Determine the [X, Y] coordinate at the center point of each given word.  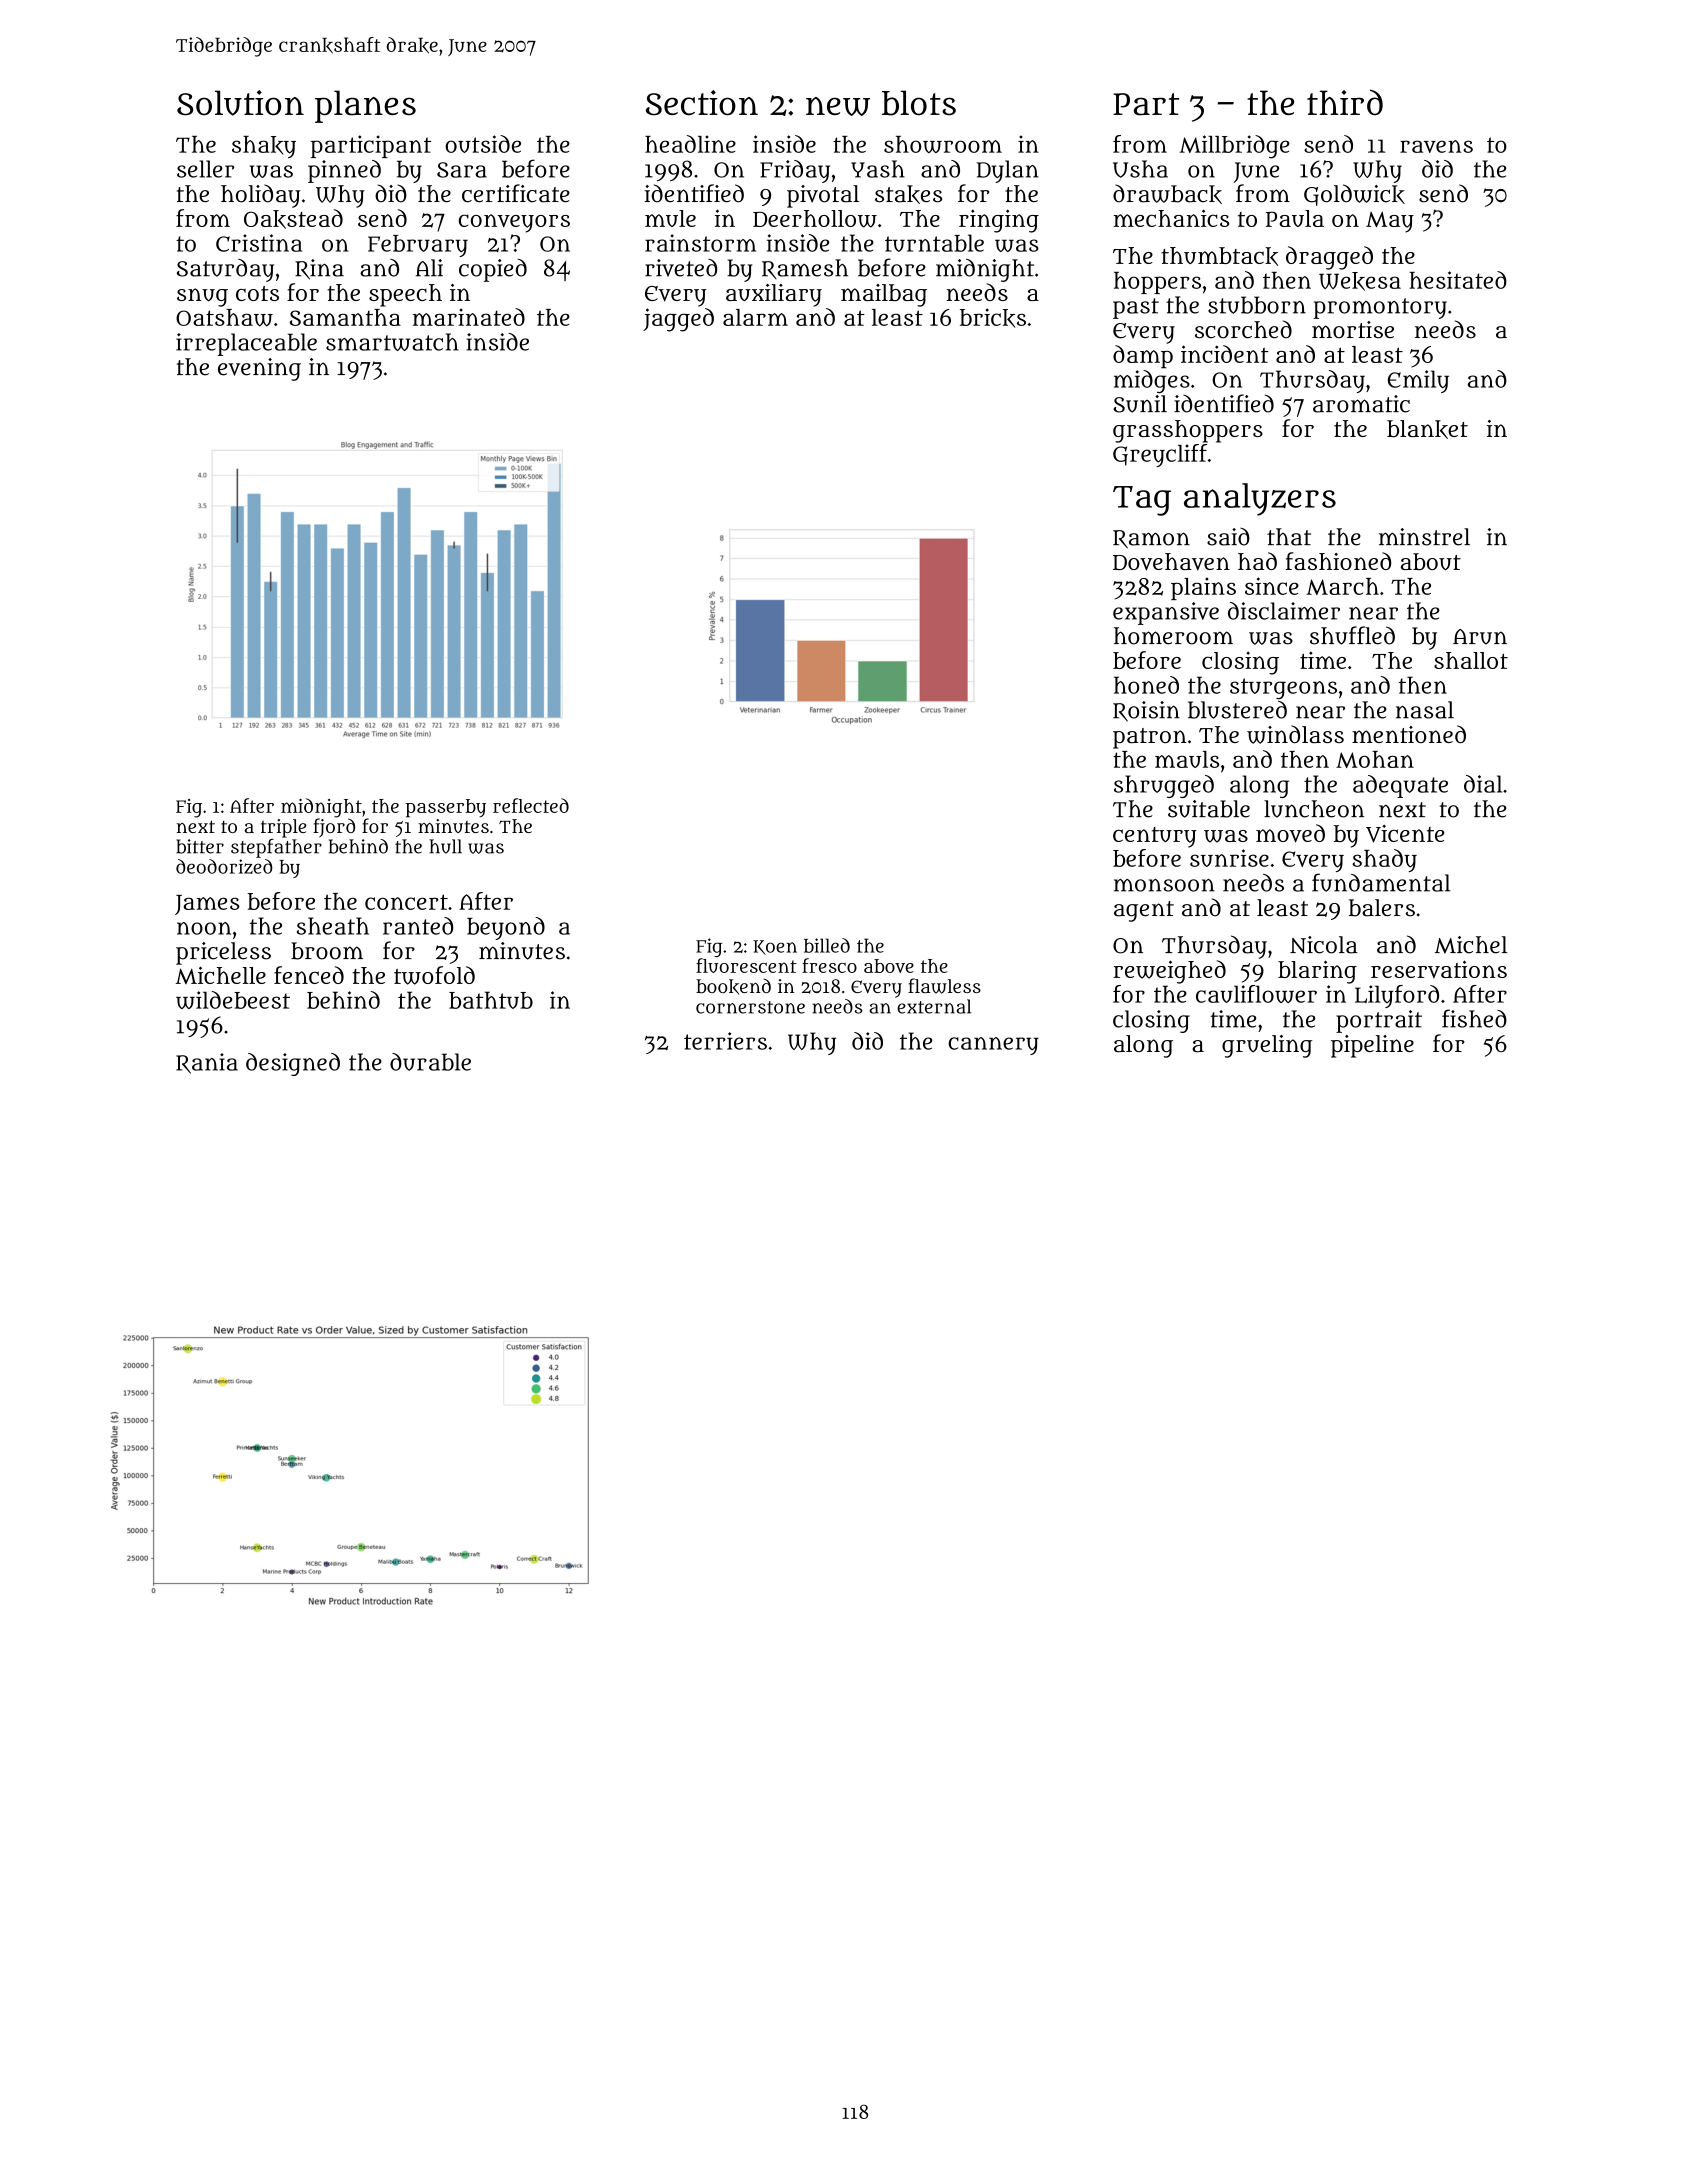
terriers [725, 1041]
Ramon [1151, 539]
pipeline [1372, 1046]
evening [259, 369]
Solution [240, 103]
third [1345, 102]
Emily [1418, 381]
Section [702, 103]
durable [430, 1062]
